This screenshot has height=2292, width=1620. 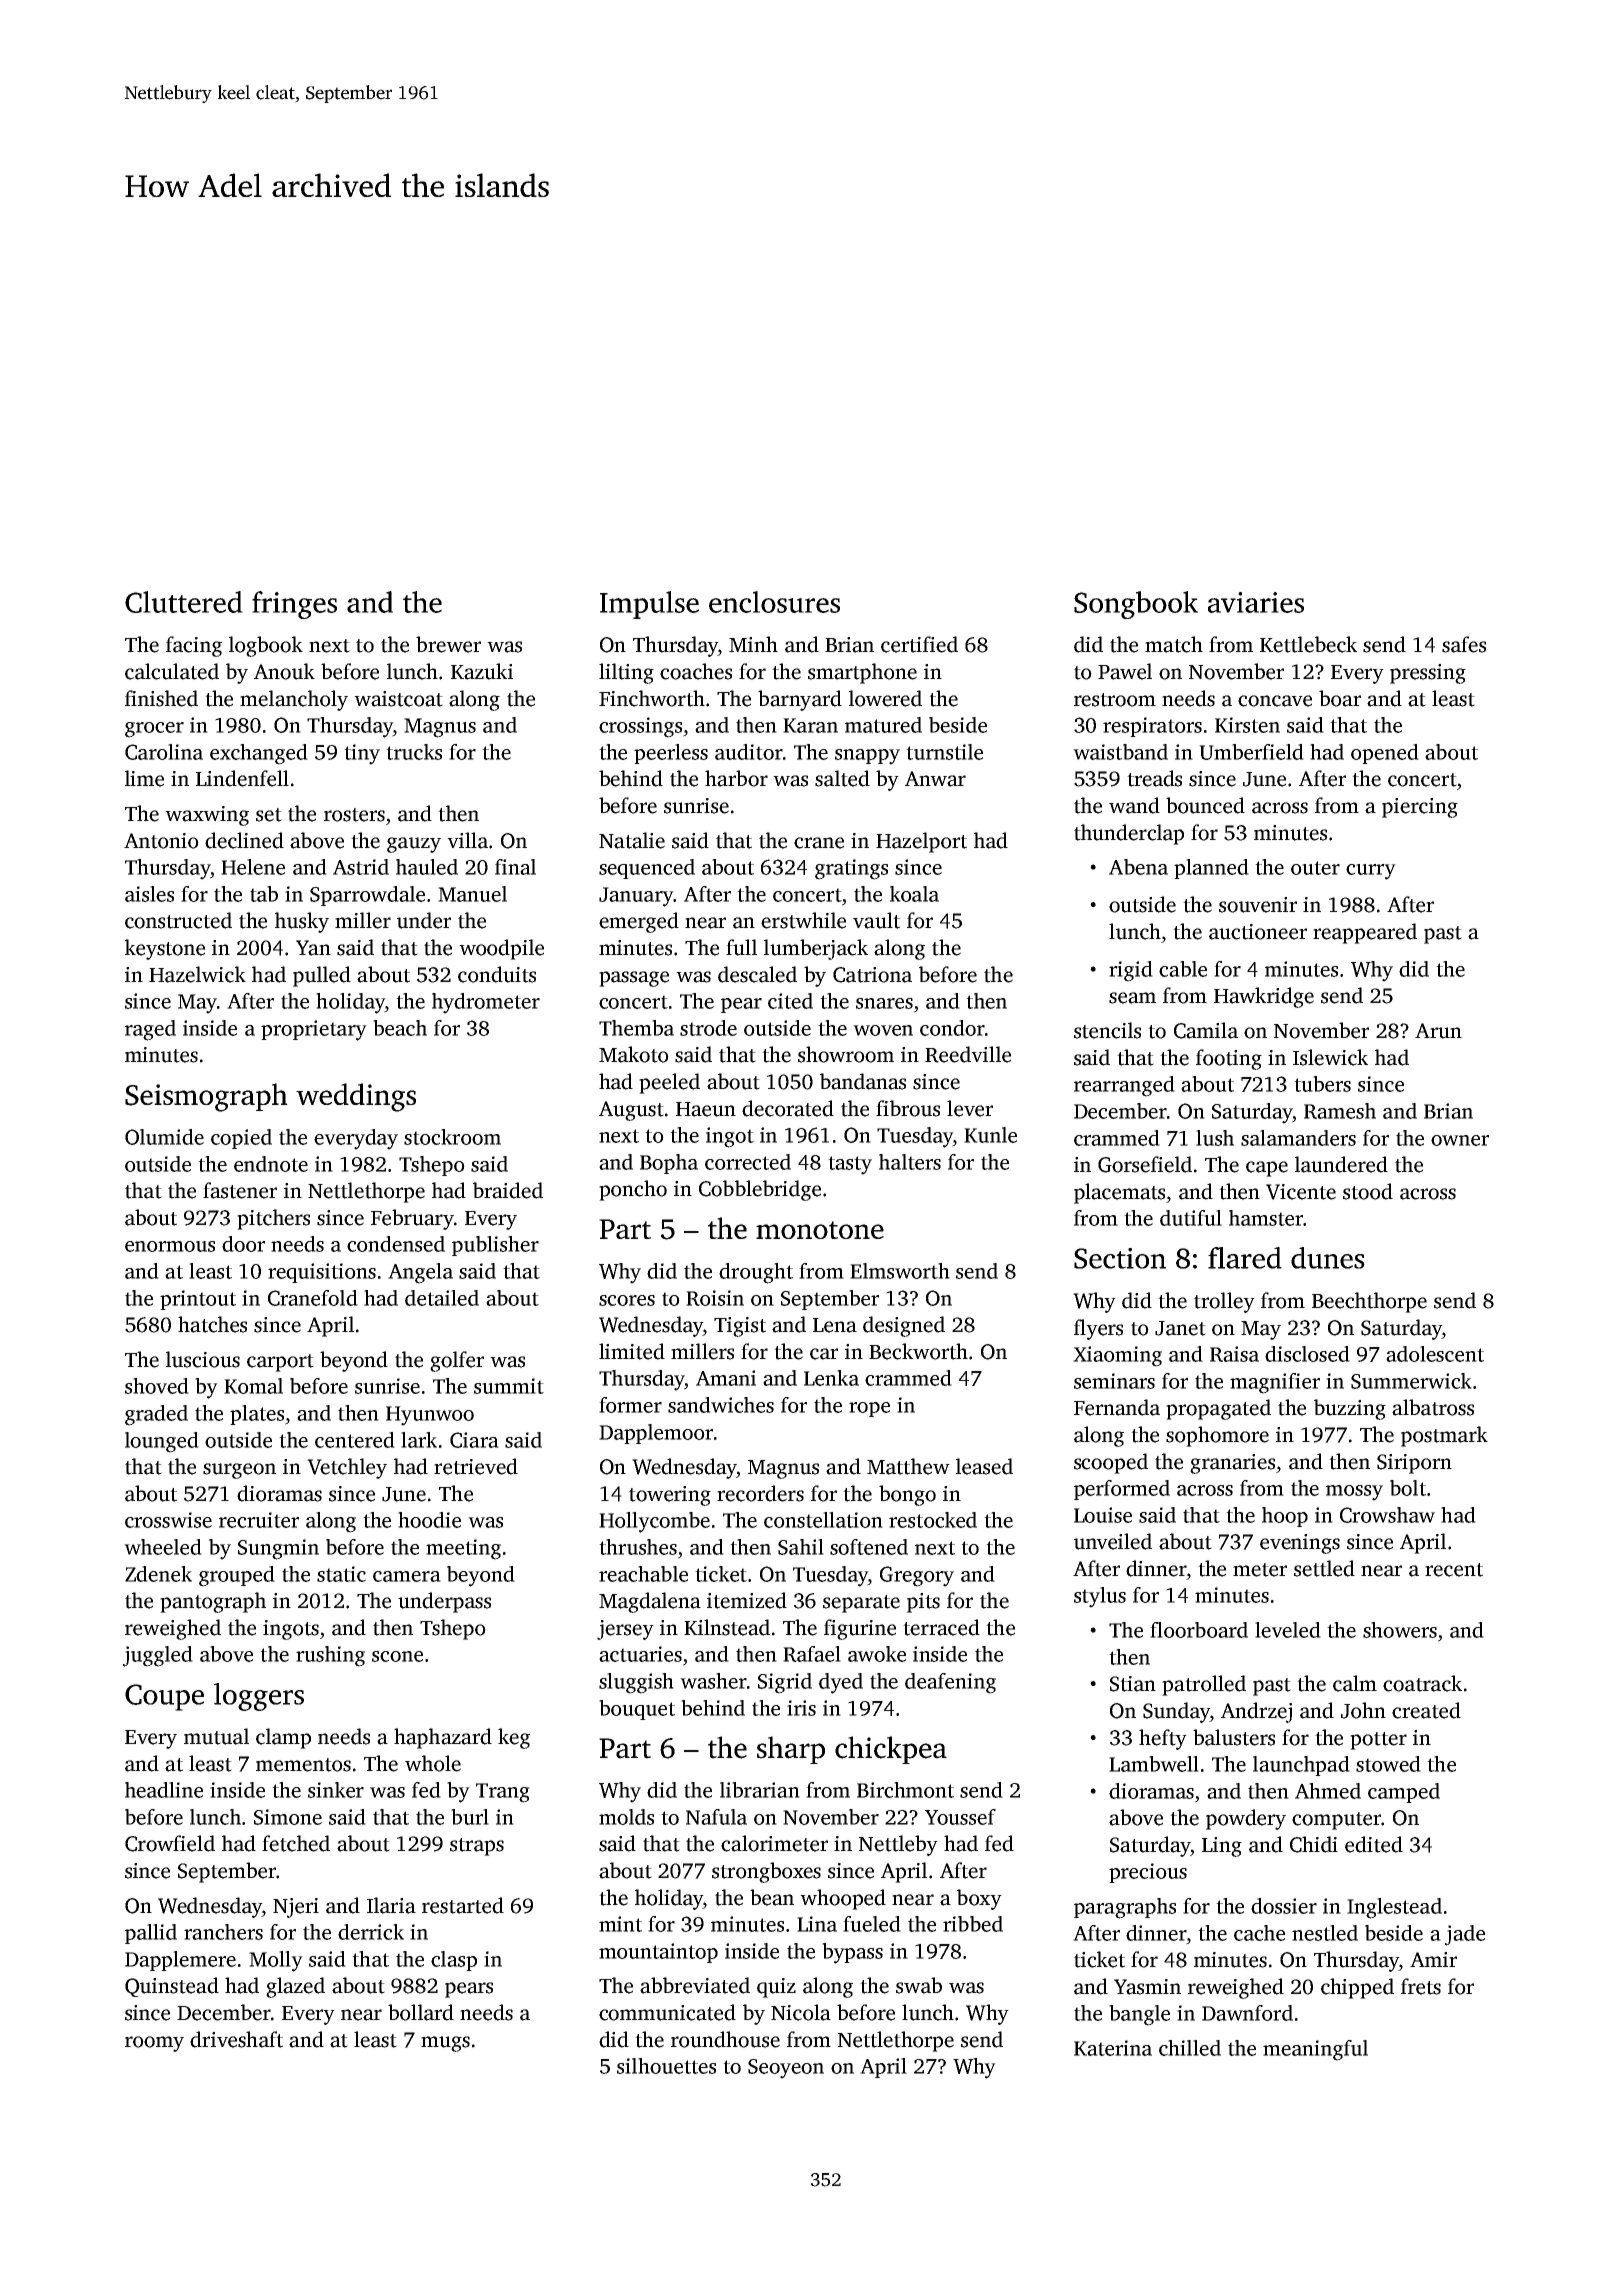 What do you see at coordinates (414, 752) in the screenshot?
I see `trucks` at bounding box center [414, 752].
